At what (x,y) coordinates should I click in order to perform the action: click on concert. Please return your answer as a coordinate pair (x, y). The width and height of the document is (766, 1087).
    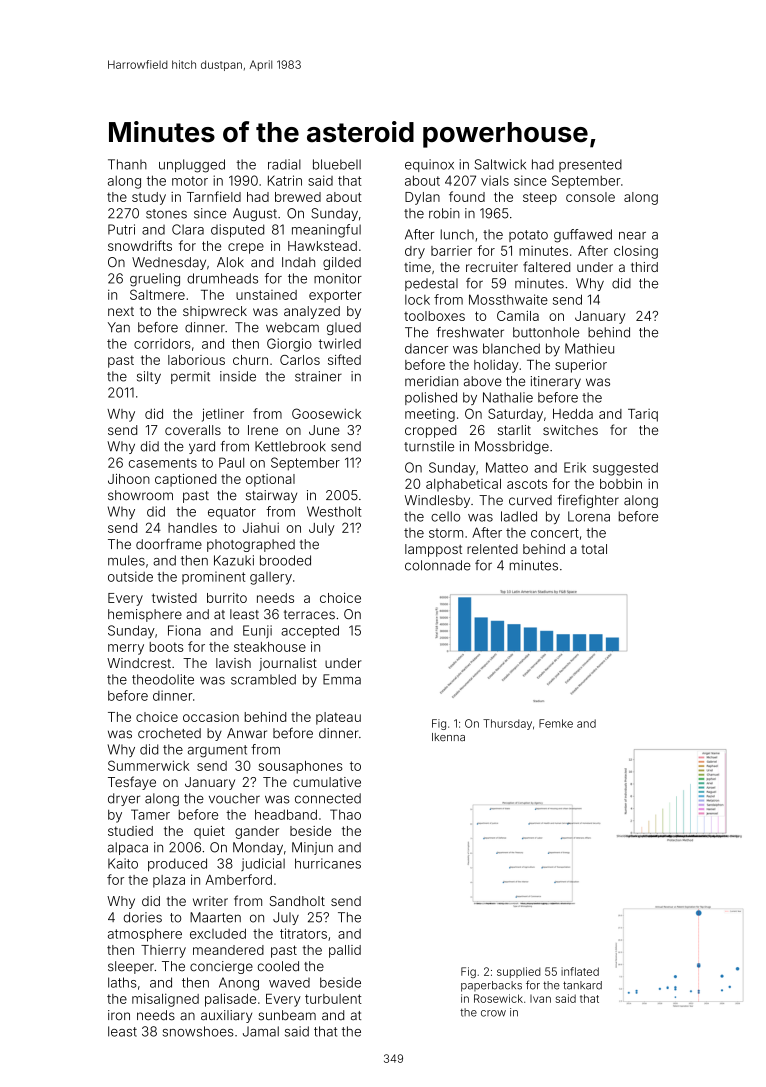
    Looking at the image, I should click on (555, 533).
